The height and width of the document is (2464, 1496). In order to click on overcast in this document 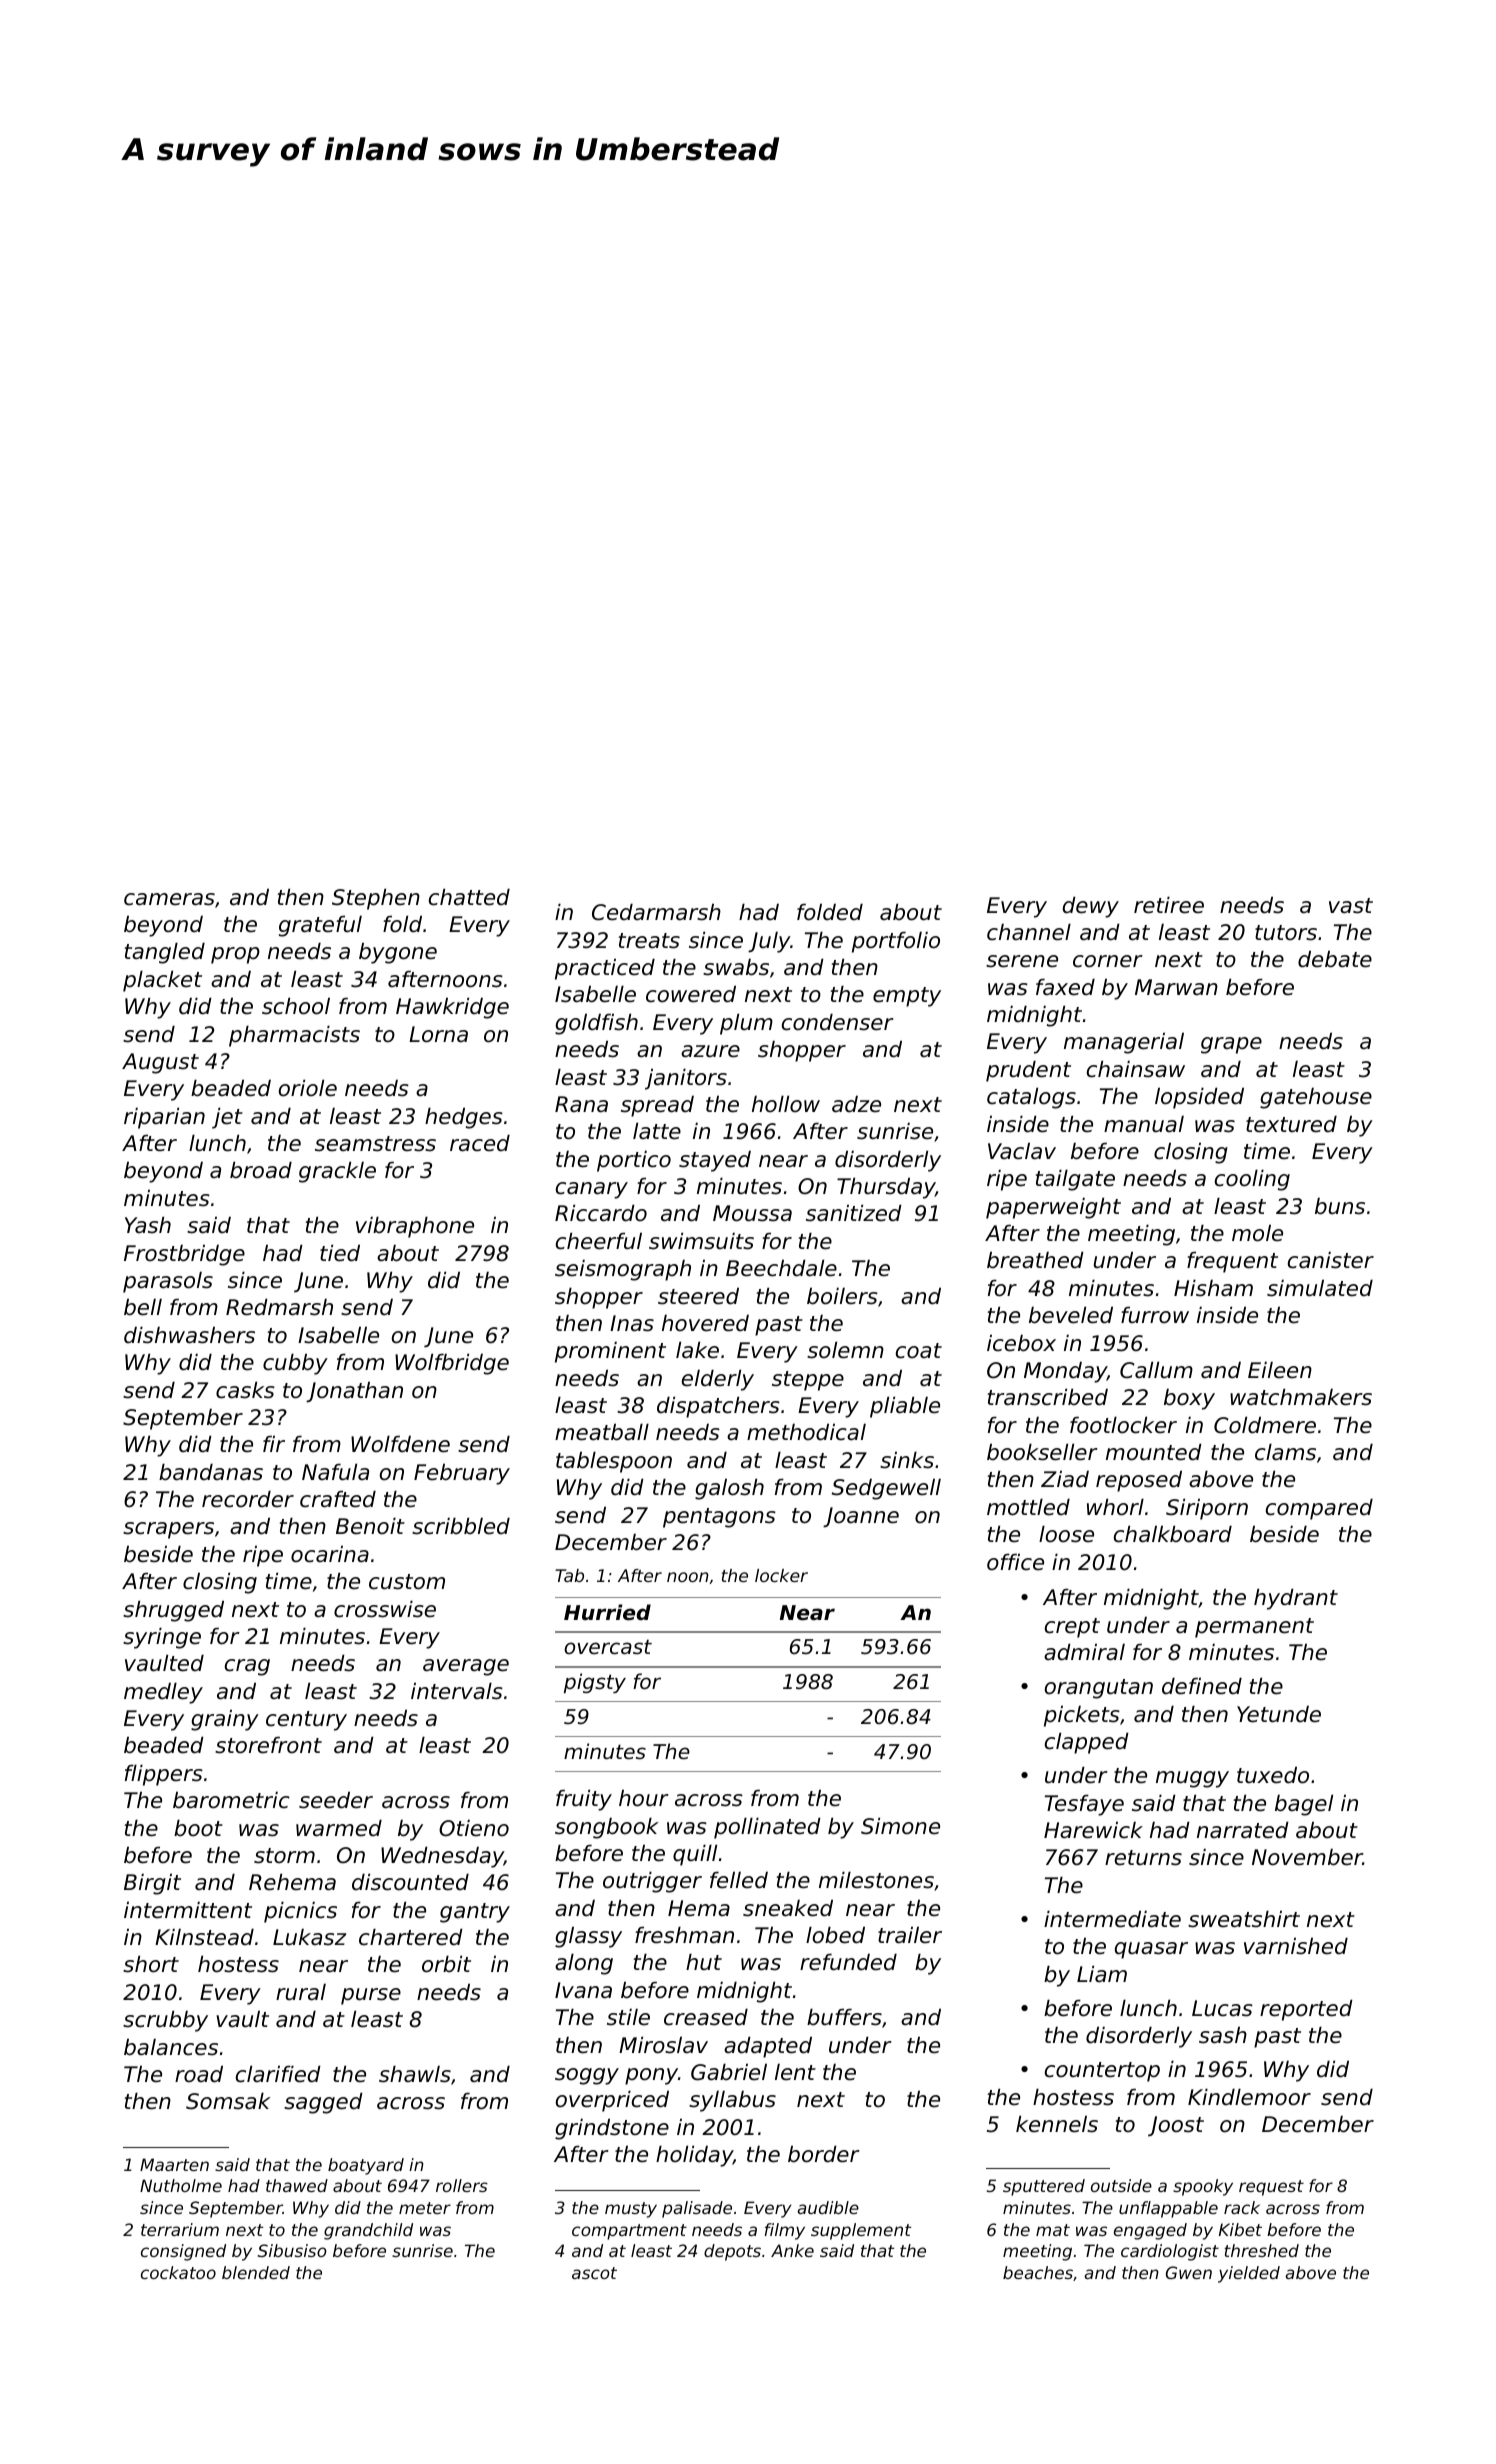, I will do `click(608, 1647)`.
